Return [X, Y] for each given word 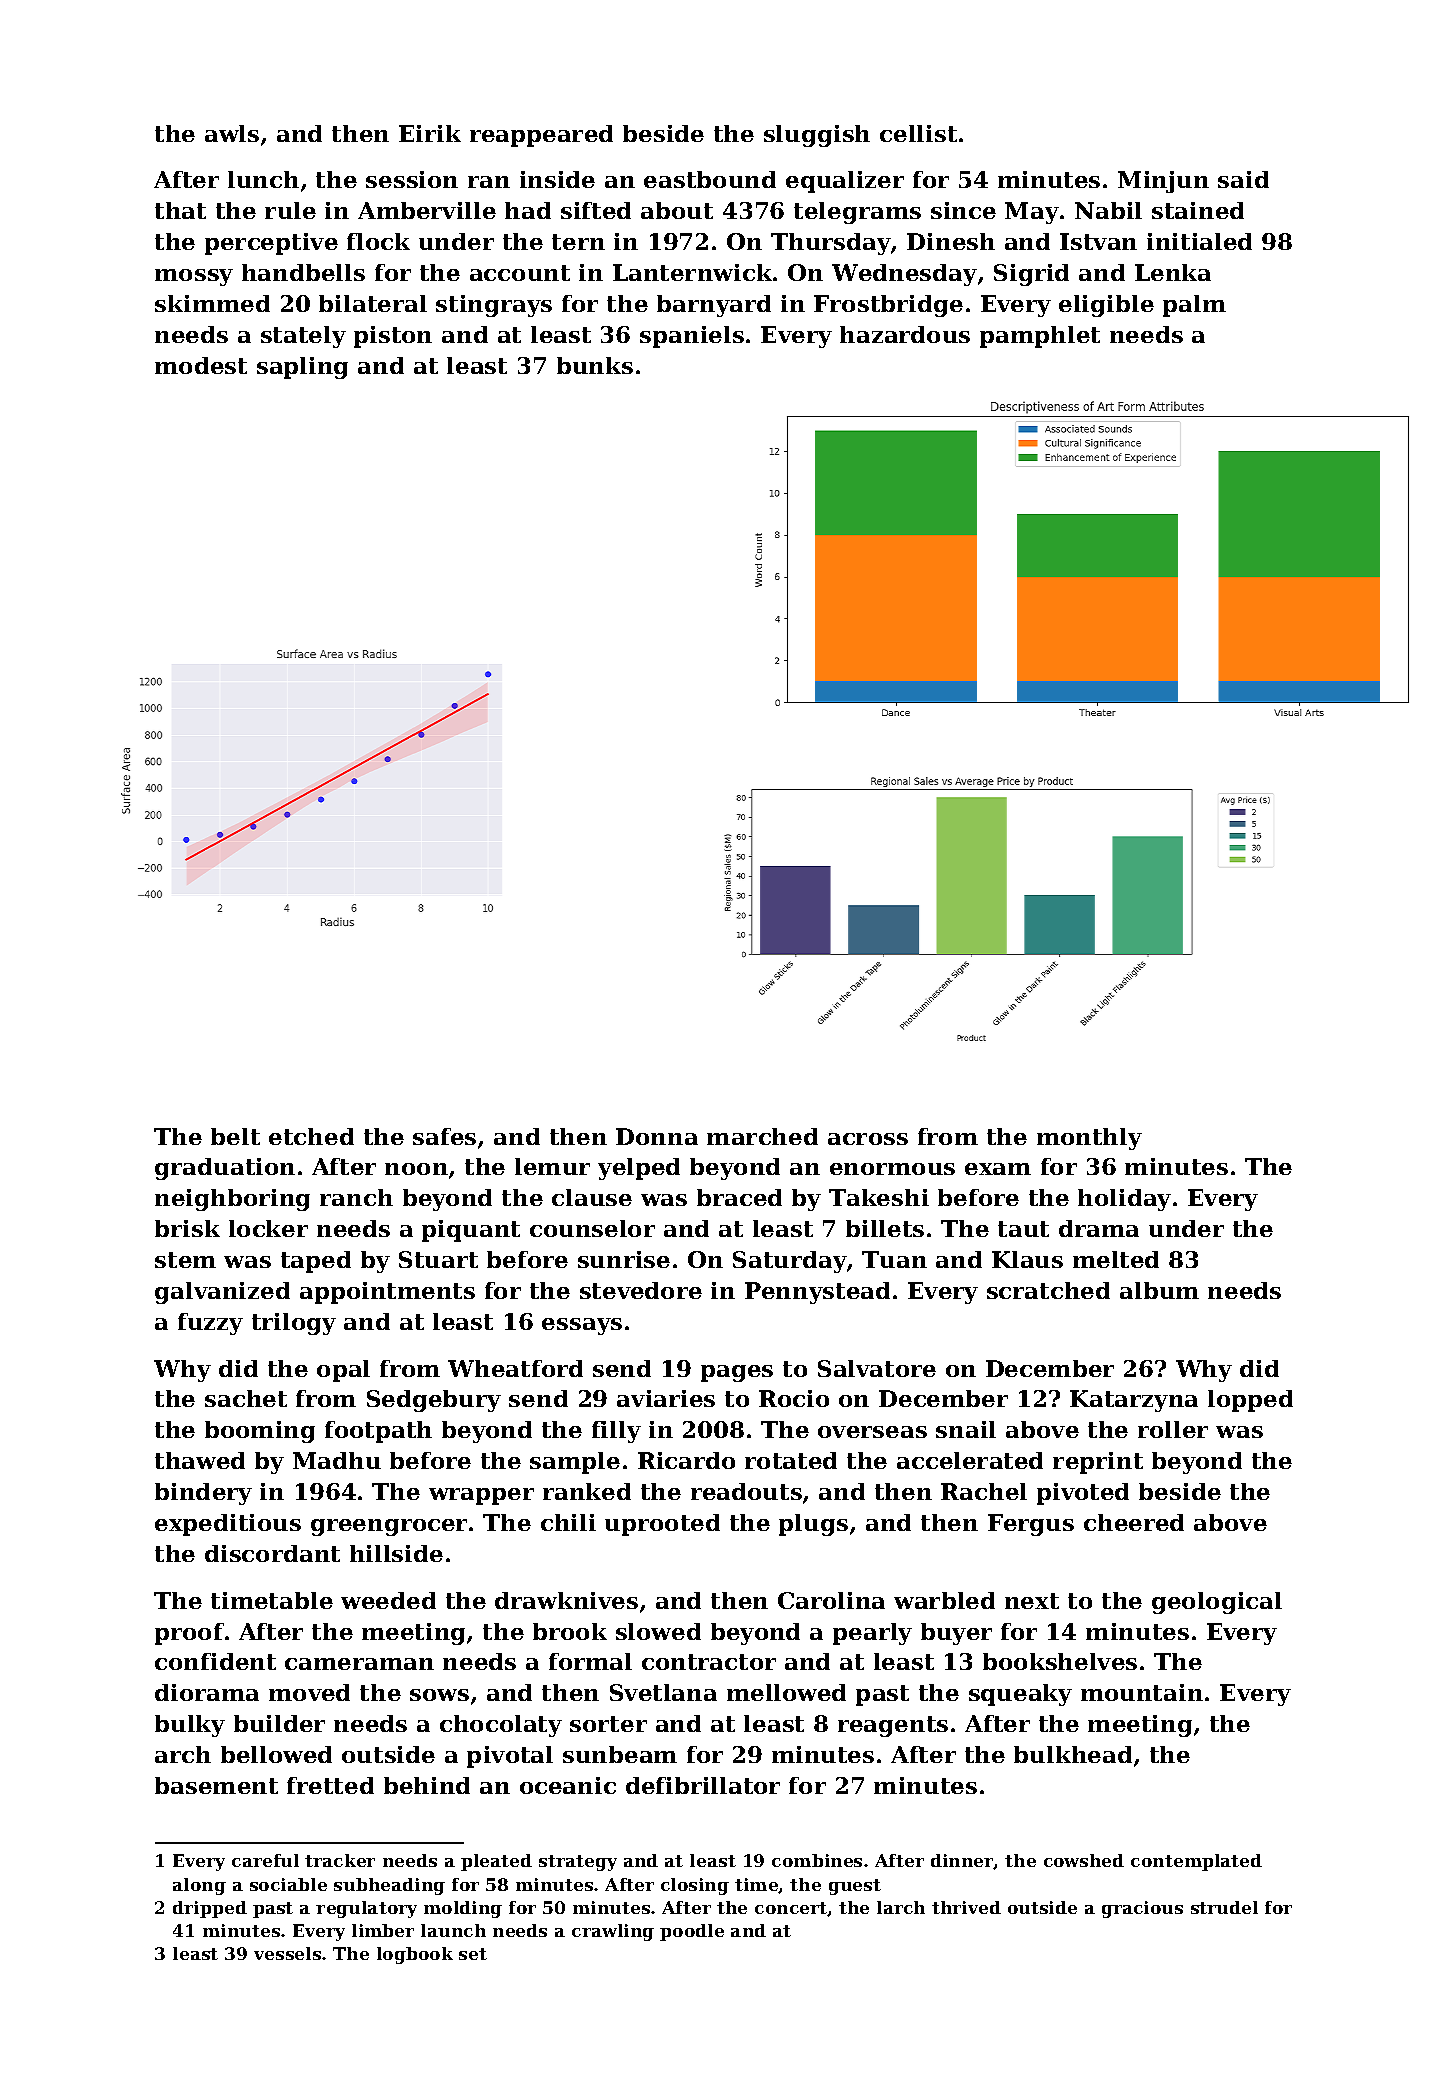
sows [439, 1695]
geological [1217, 1603]
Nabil [1108, 210]
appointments [387, 1293]
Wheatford [515, 1368]
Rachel [984, 1491]
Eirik [430, 133]
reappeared [541, 136]
